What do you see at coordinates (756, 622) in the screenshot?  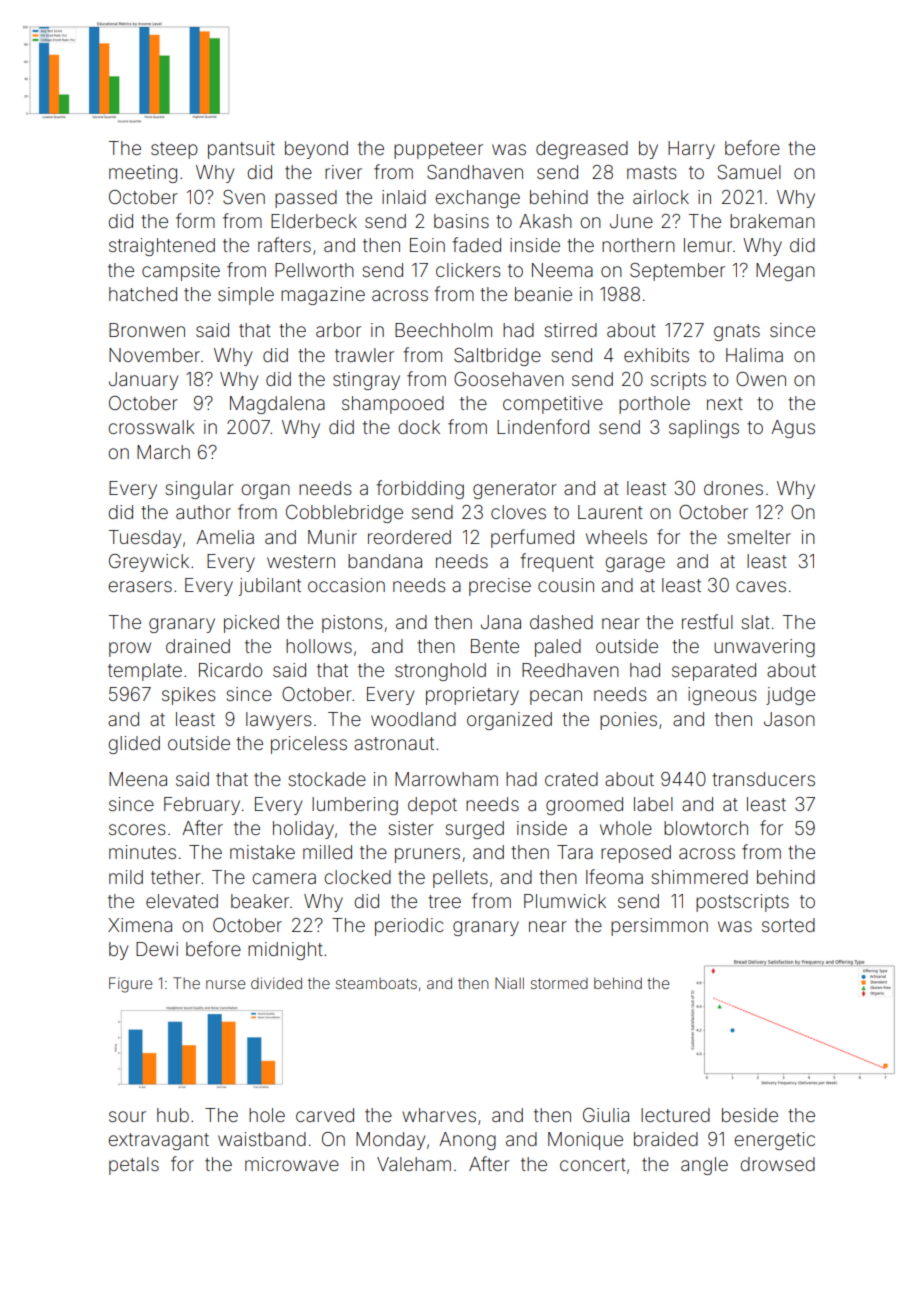 I see `slat` at bounding box center [756, 622].
